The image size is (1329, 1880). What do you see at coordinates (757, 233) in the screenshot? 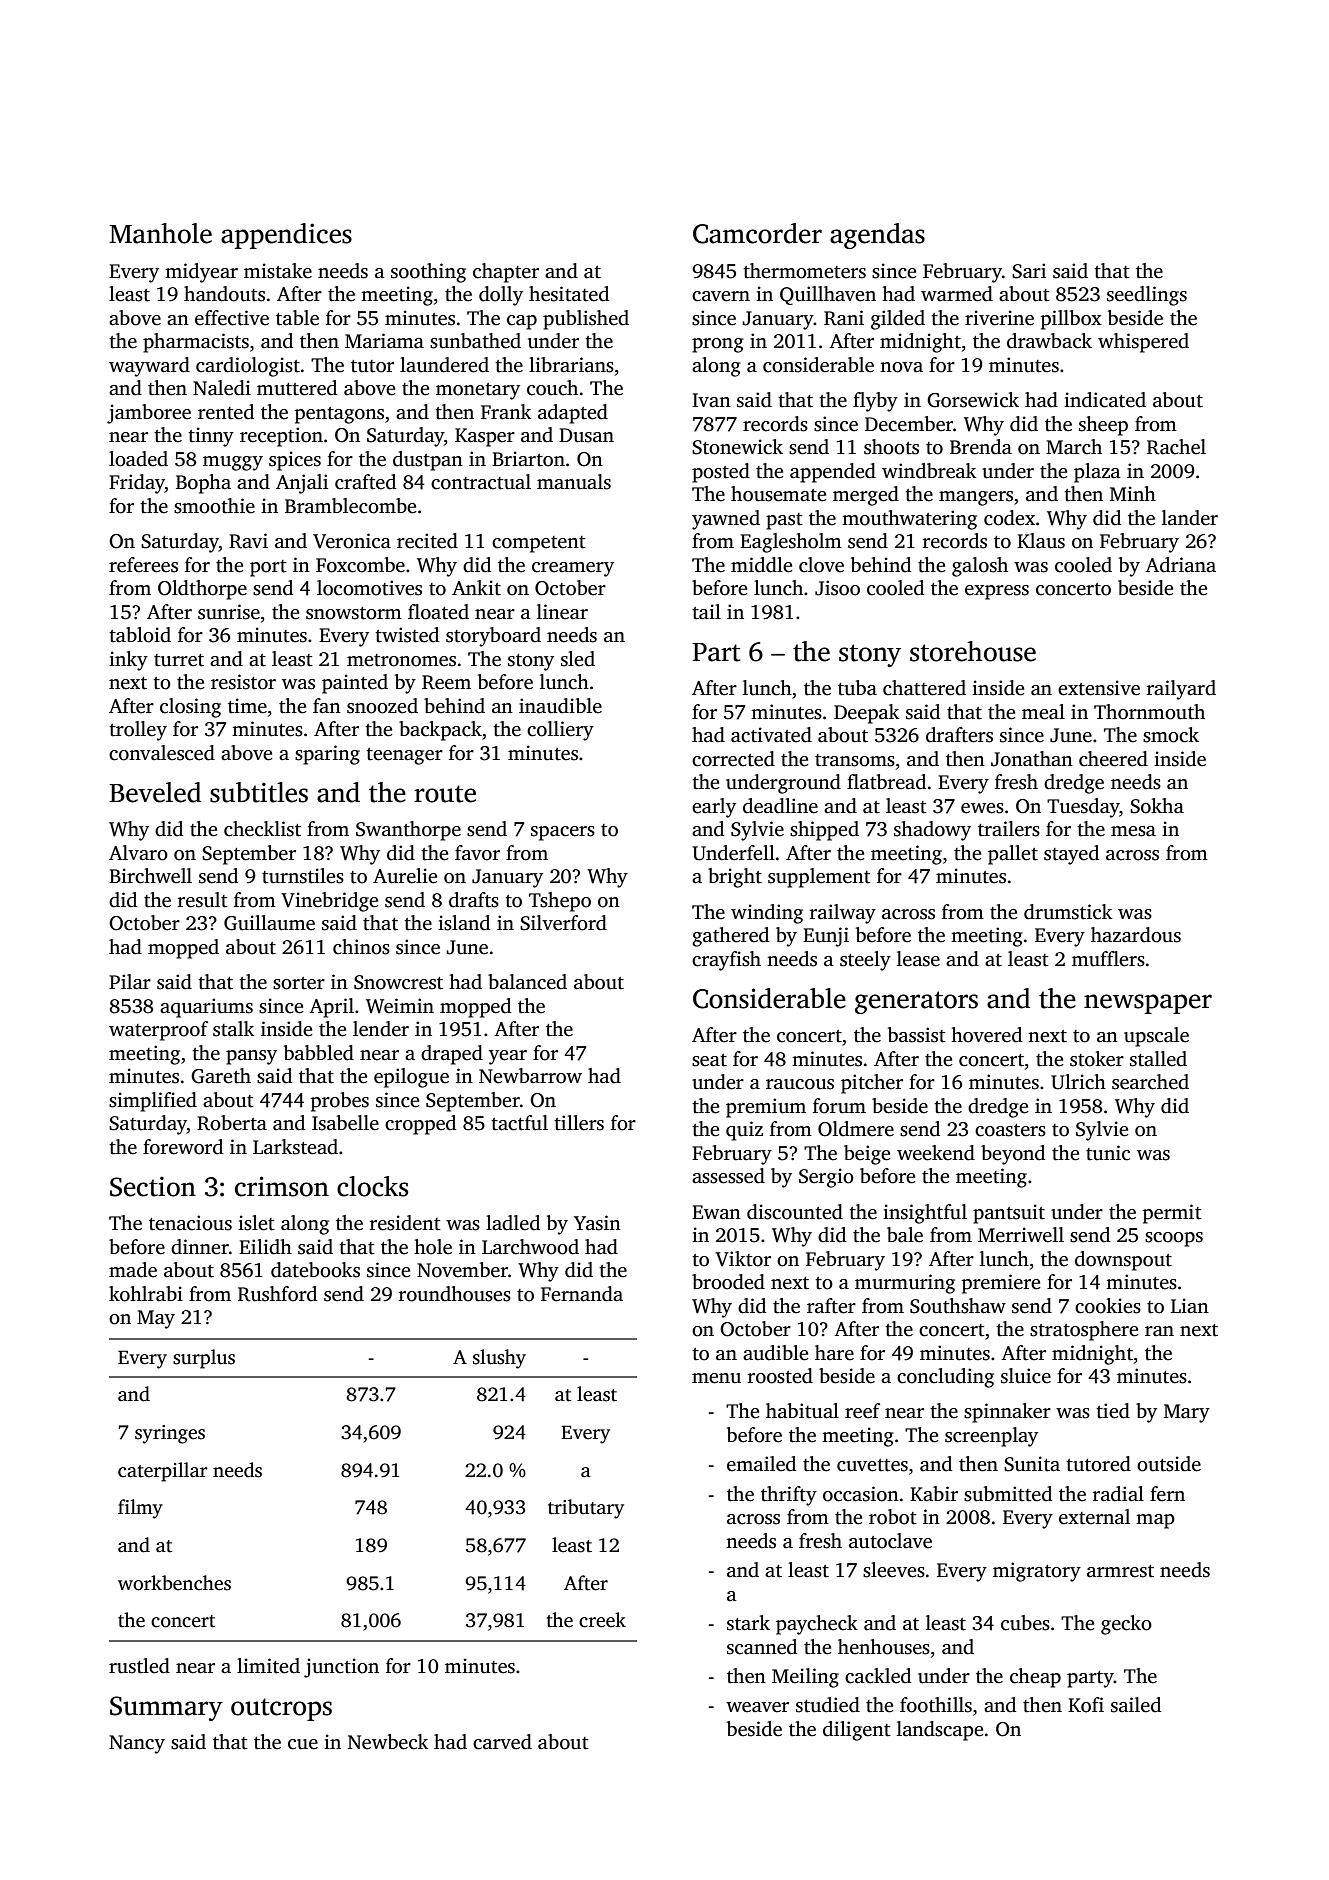
I see `Camcorder` at bounding box center [757, 233].
